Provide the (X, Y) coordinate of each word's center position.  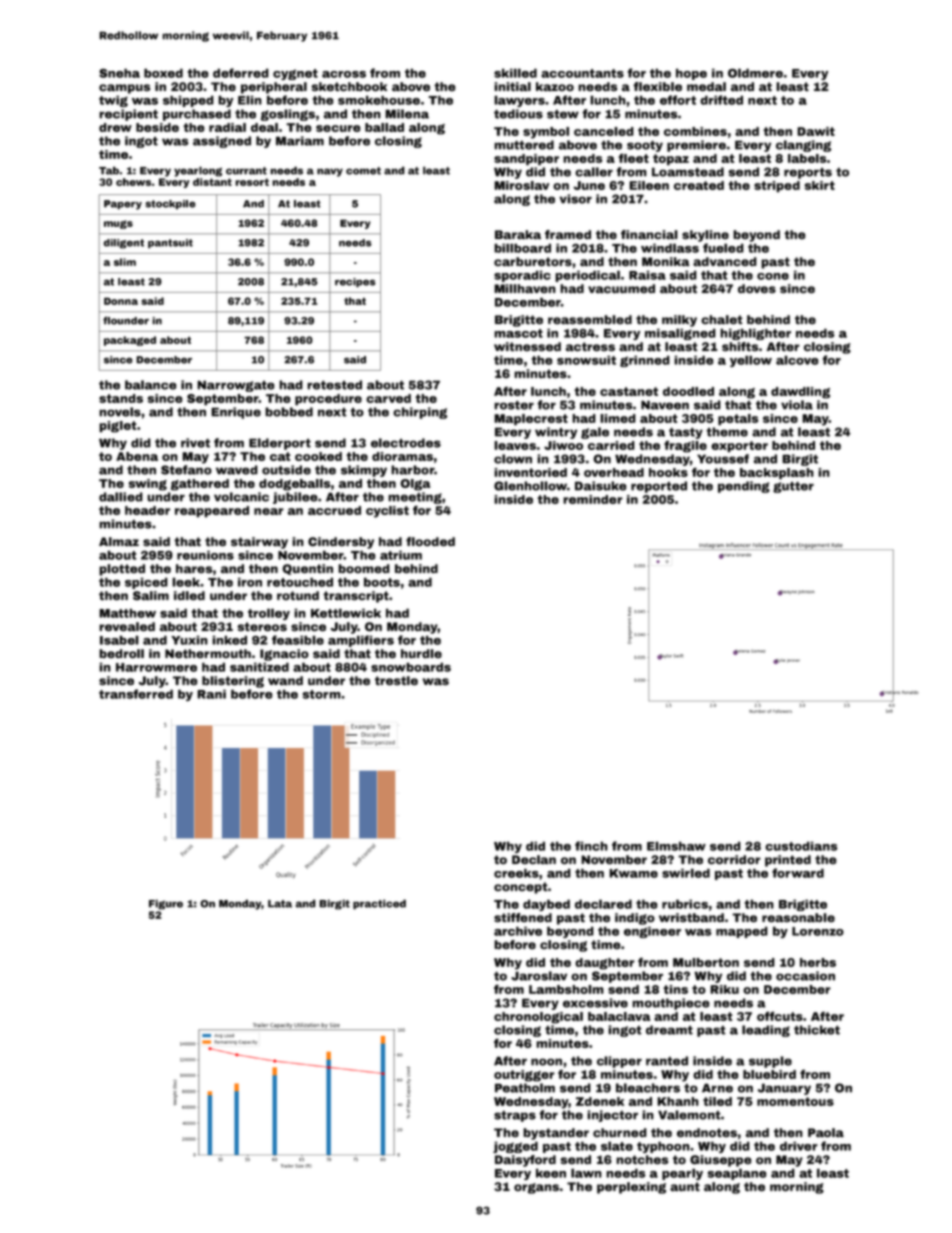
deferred (241, 73)
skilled (515, 73)
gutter (793, 487)
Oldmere (755, 73)
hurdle (421, 653)
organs (536, 1188)
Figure (166, 904)
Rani (211, 694)
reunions (205, 555)
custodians (801, 846)
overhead (614, 472)
